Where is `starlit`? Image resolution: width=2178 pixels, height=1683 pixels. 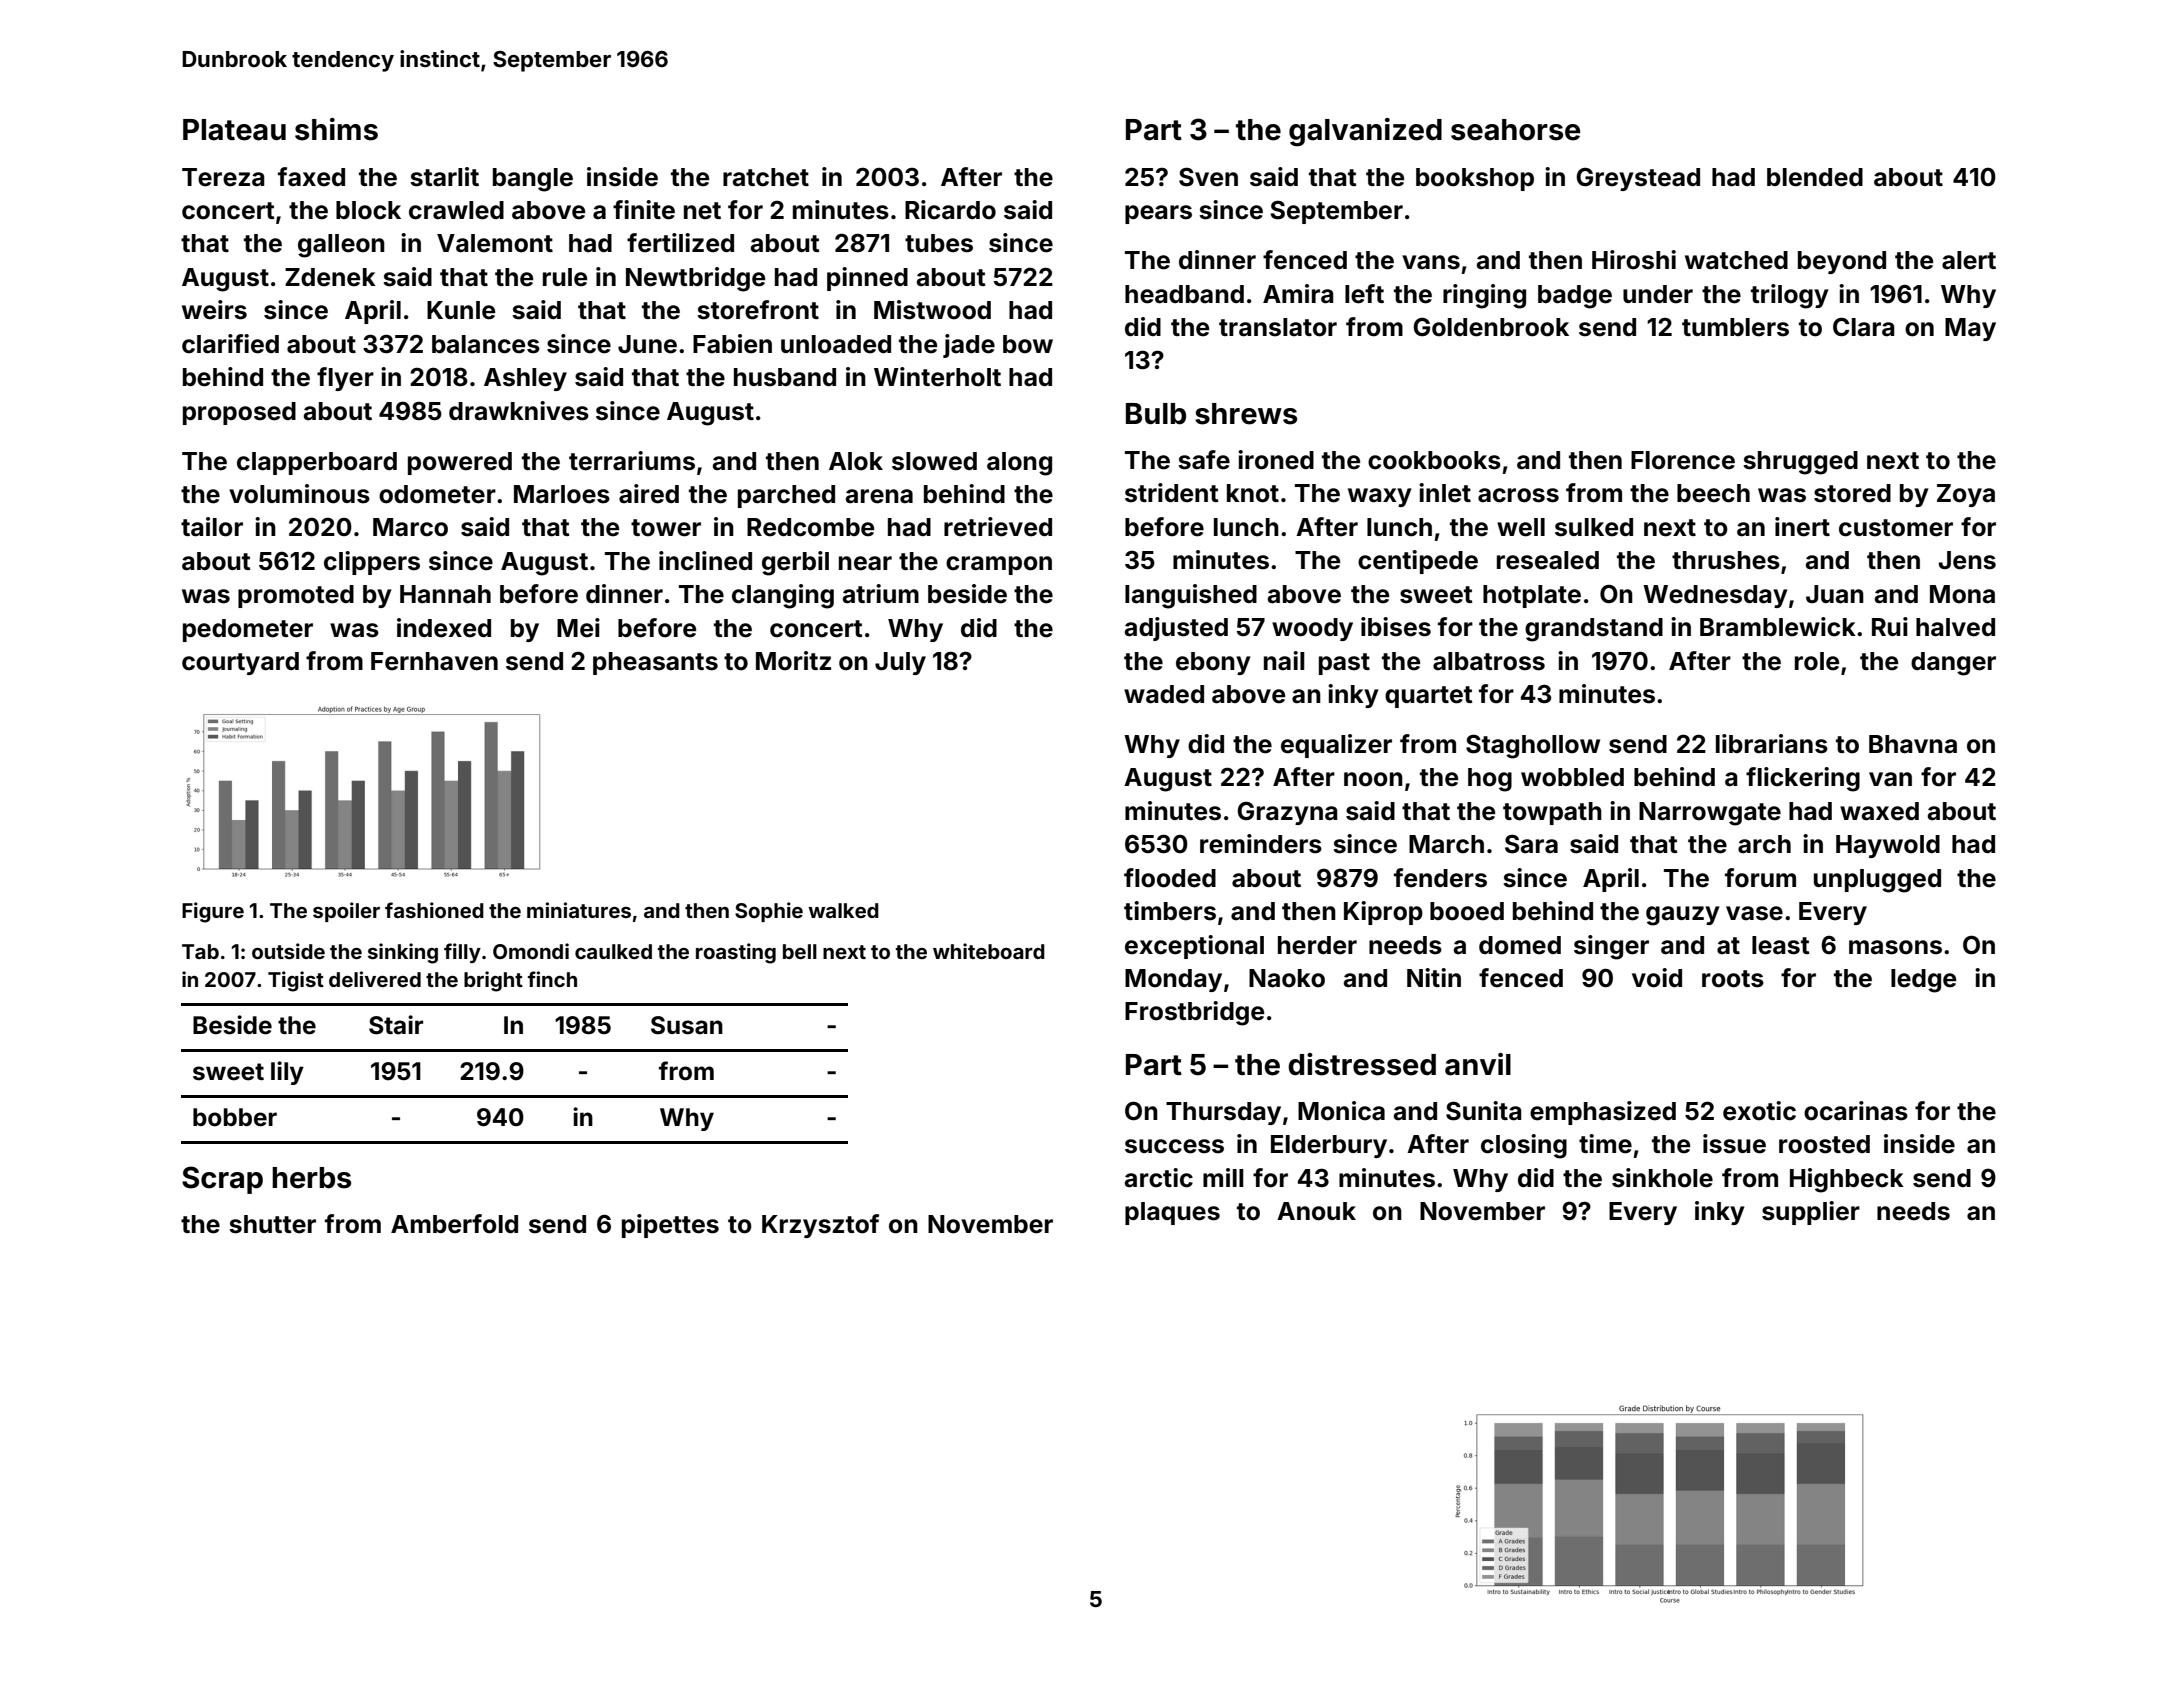 starlit is located at coordinates (444, 177).
